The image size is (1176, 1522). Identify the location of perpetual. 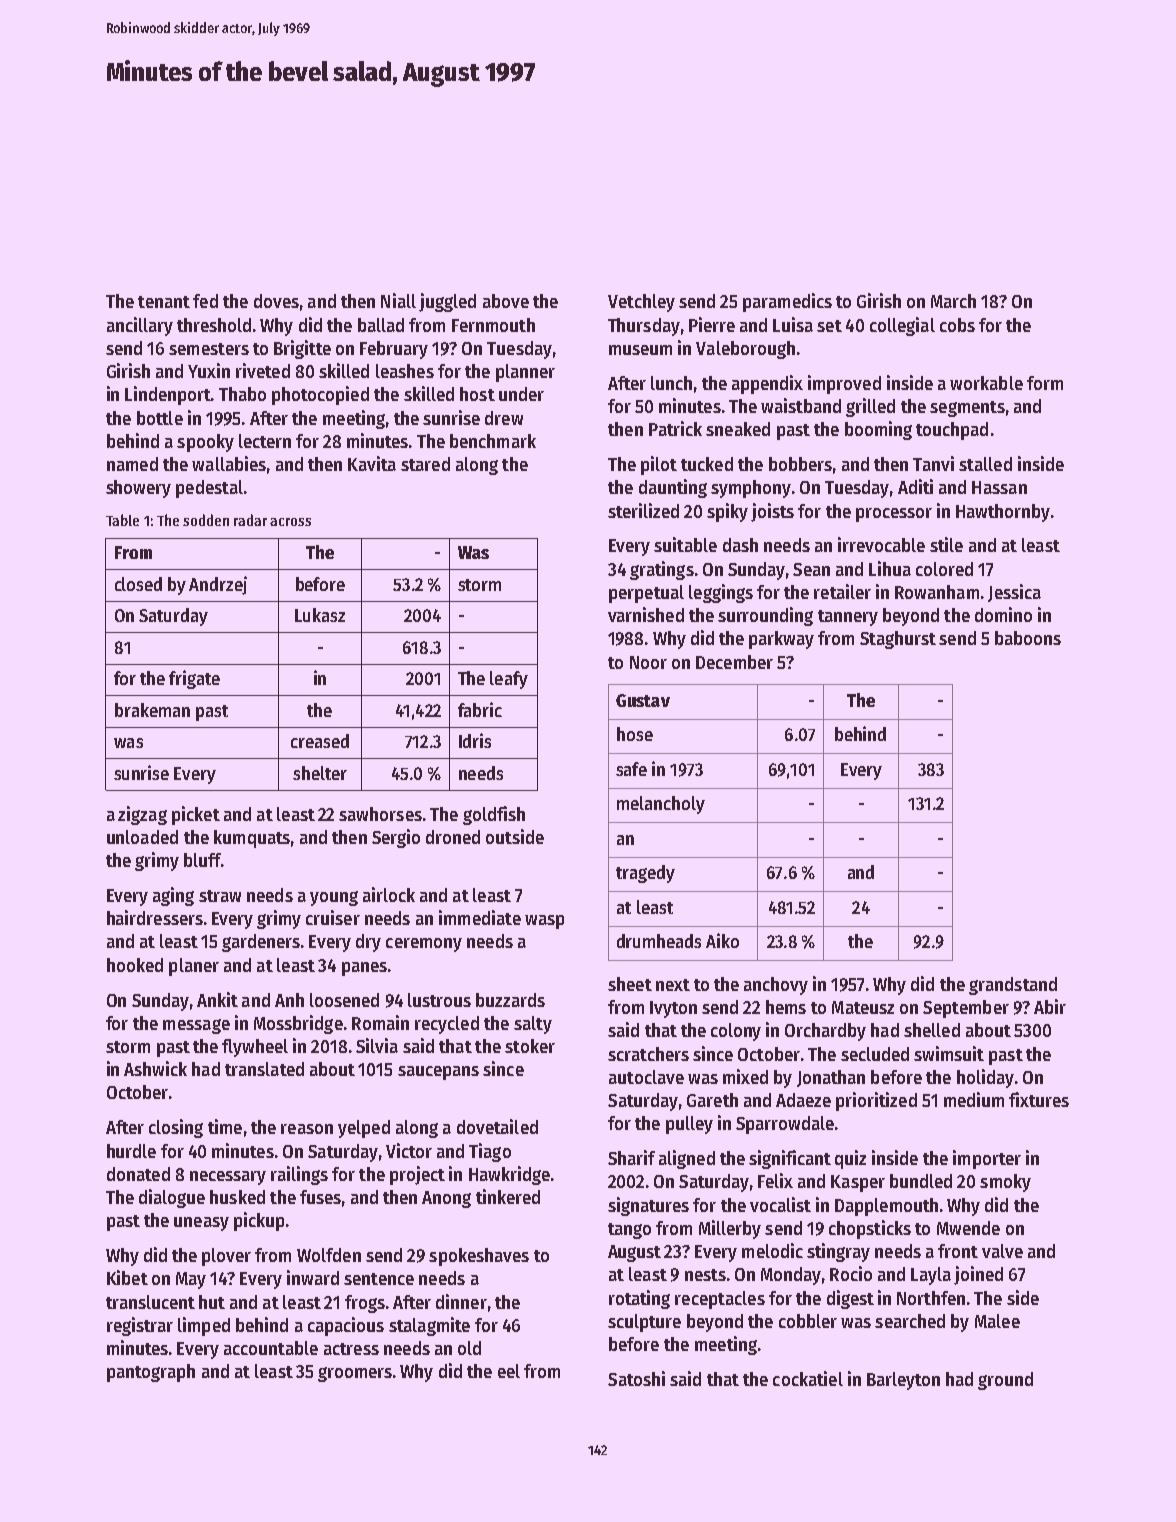
(646, 594).
